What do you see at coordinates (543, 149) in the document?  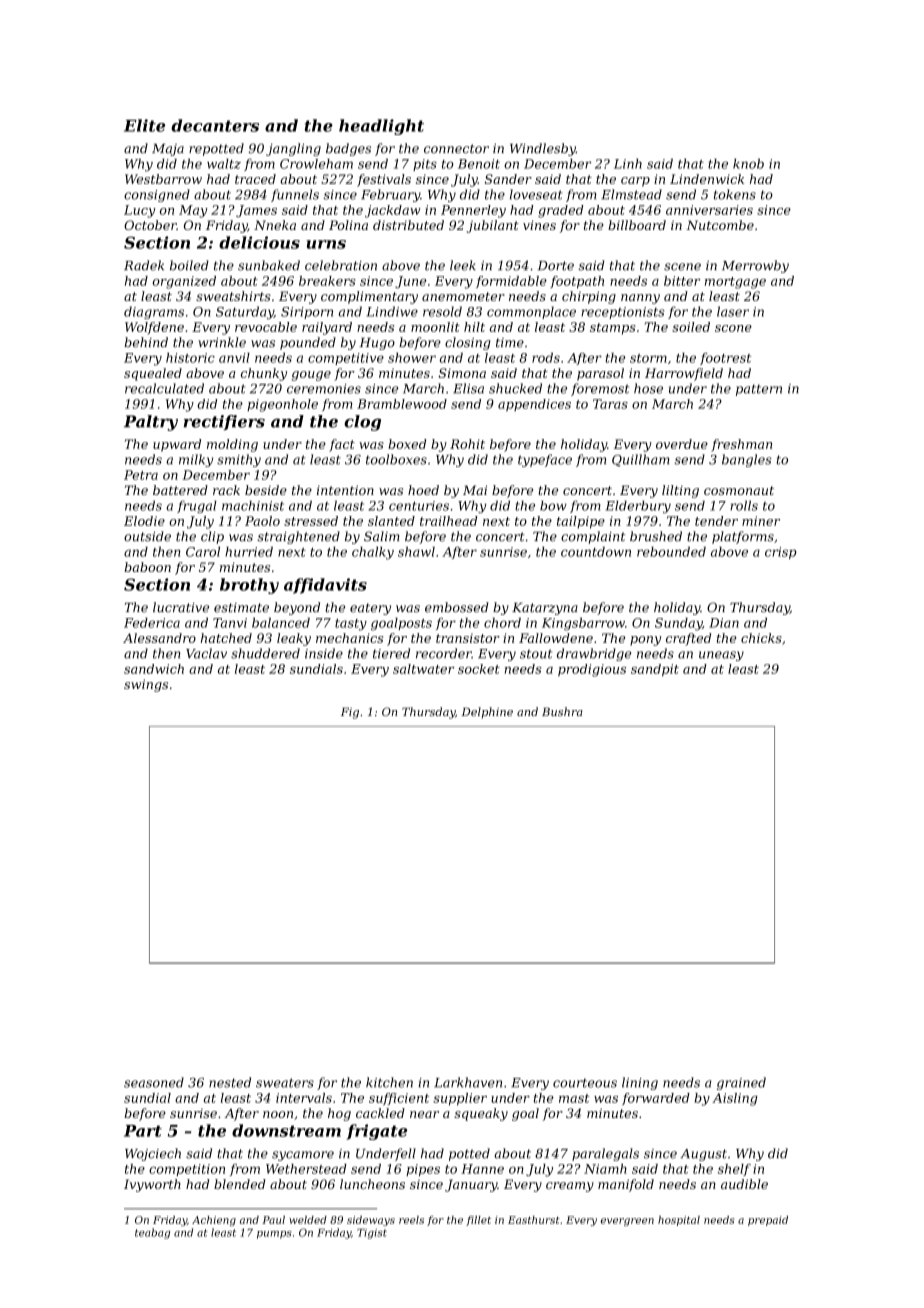 I see `Windlesby` at bounding box center [543, 149].
